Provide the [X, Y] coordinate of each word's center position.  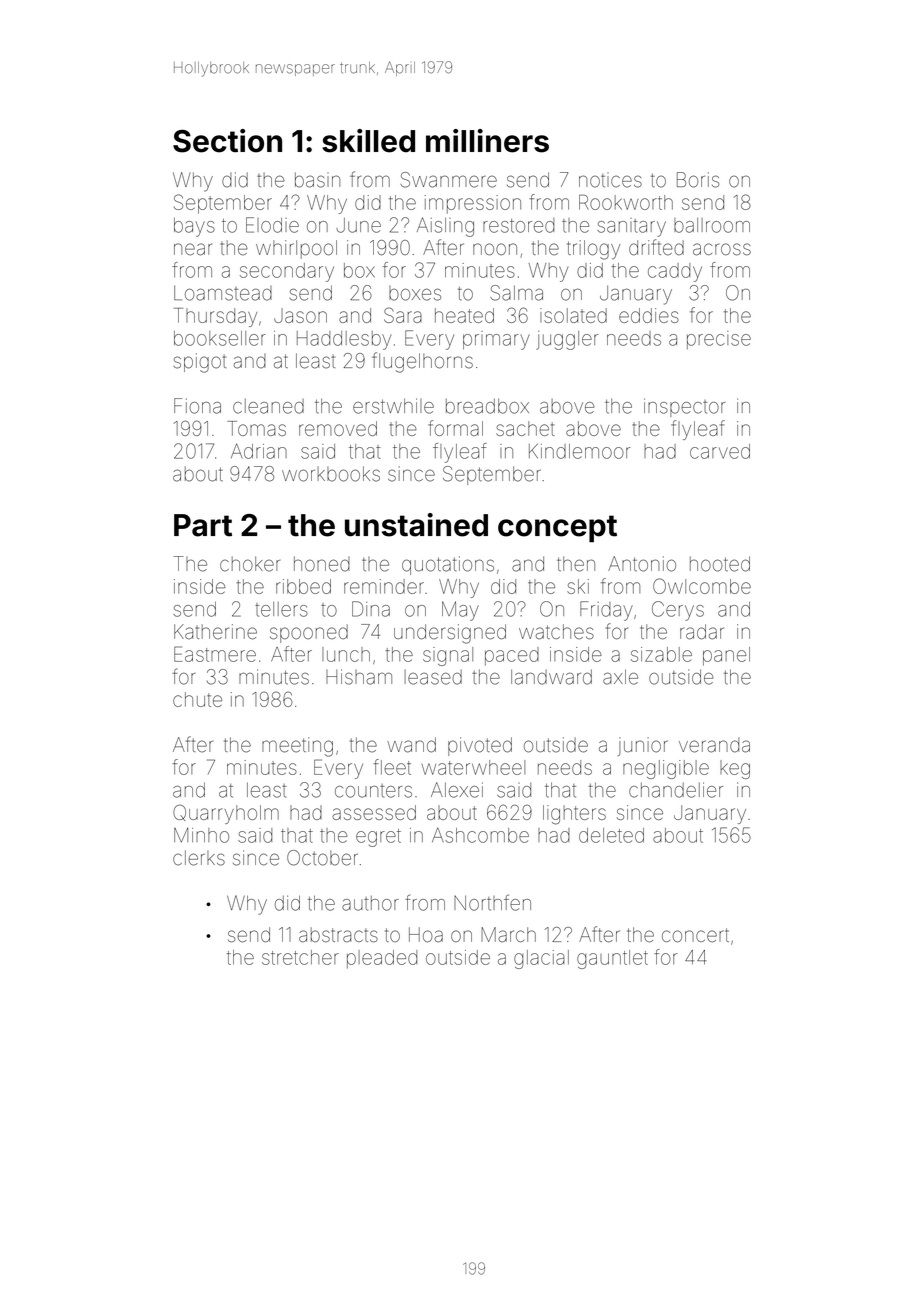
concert [695, 935]
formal [455, 428]
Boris [698, 180]
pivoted [480, 746]
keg [735, 769]
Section [227, 141]
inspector [684, 407]
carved [720, 451]
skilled [368, 141]
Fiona [197, 406]
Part [203, 525]
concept [557, 528]
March [508, 934]
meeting [297, 747]
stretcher [300, 957]
